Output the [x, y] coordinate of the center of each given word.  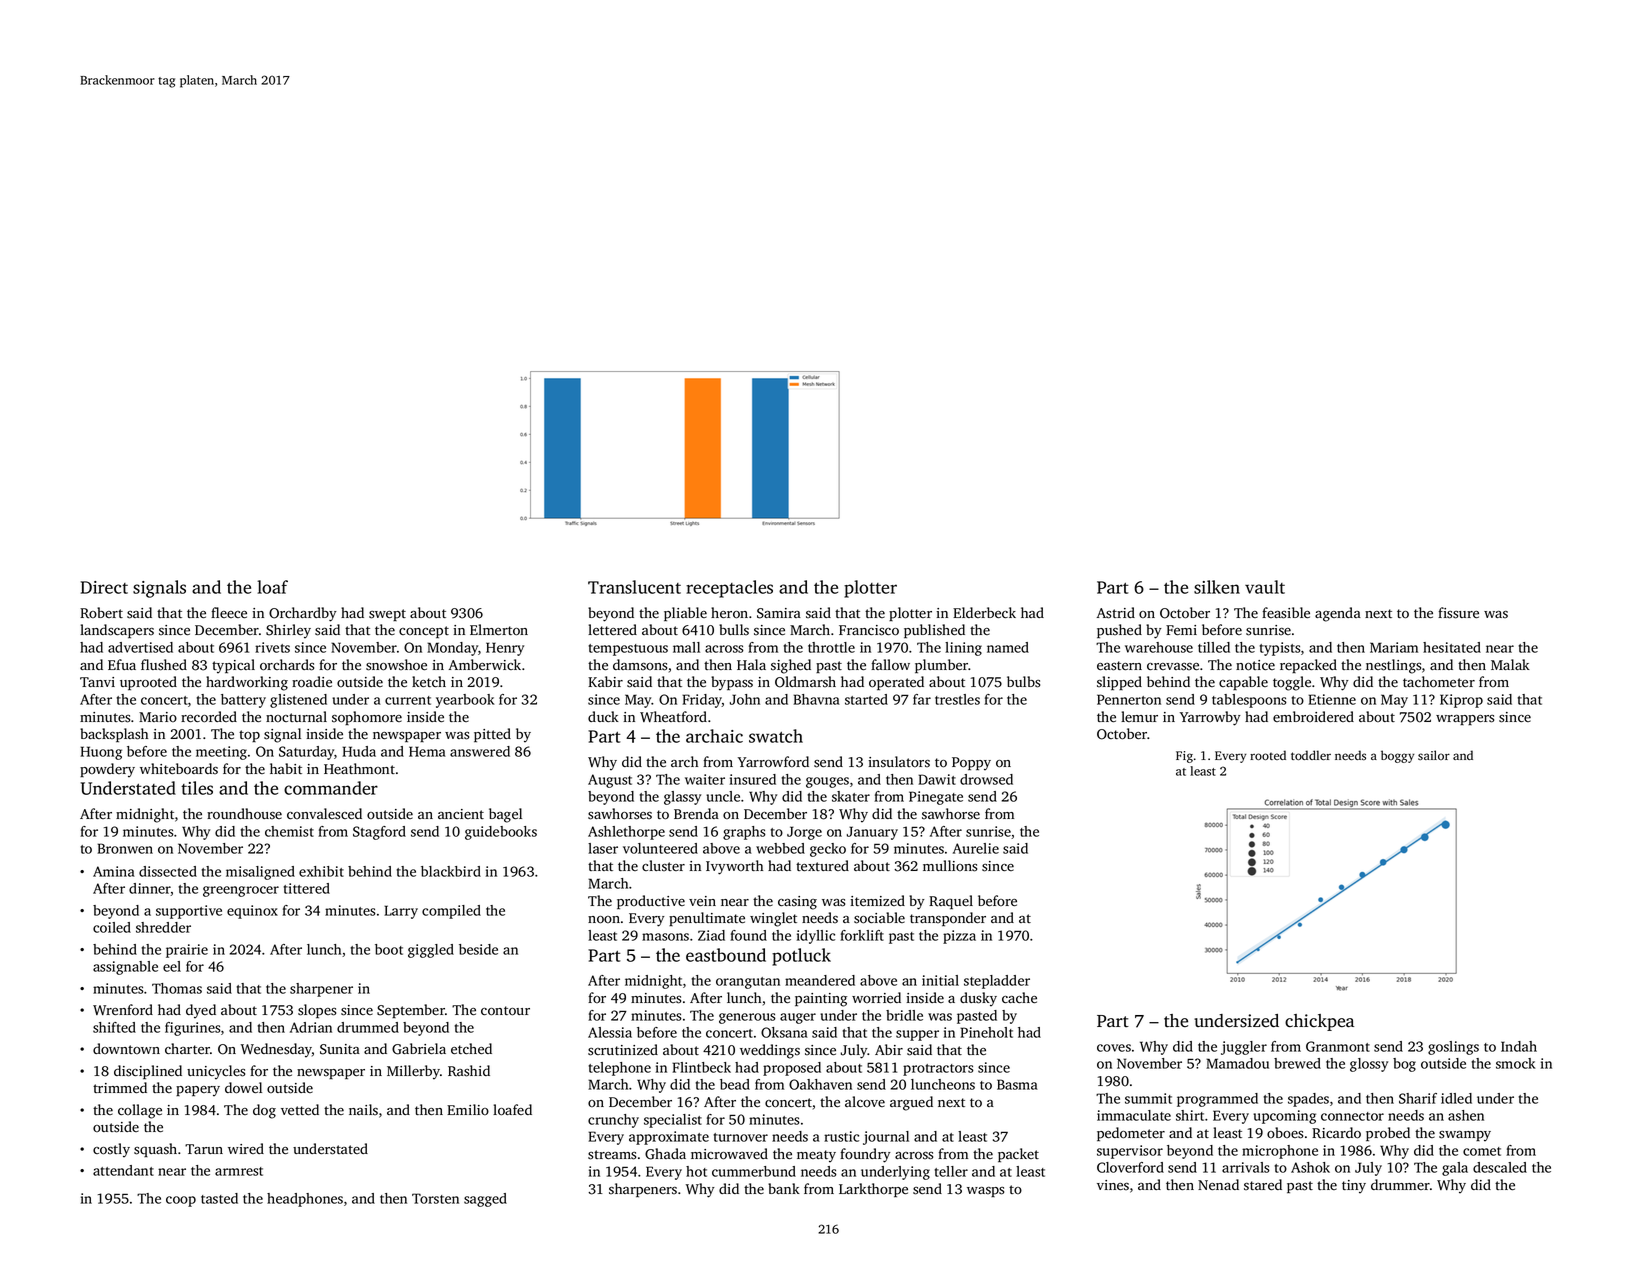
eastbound [726, 955]
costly [111, 1150]
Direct [104, 587]
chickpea [1319, 1022]
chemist [289, 831]
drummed [368, 1027]
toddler [1311, 755]
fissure [1458, 613]
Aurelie [976, 848]
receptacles [729, 589]
